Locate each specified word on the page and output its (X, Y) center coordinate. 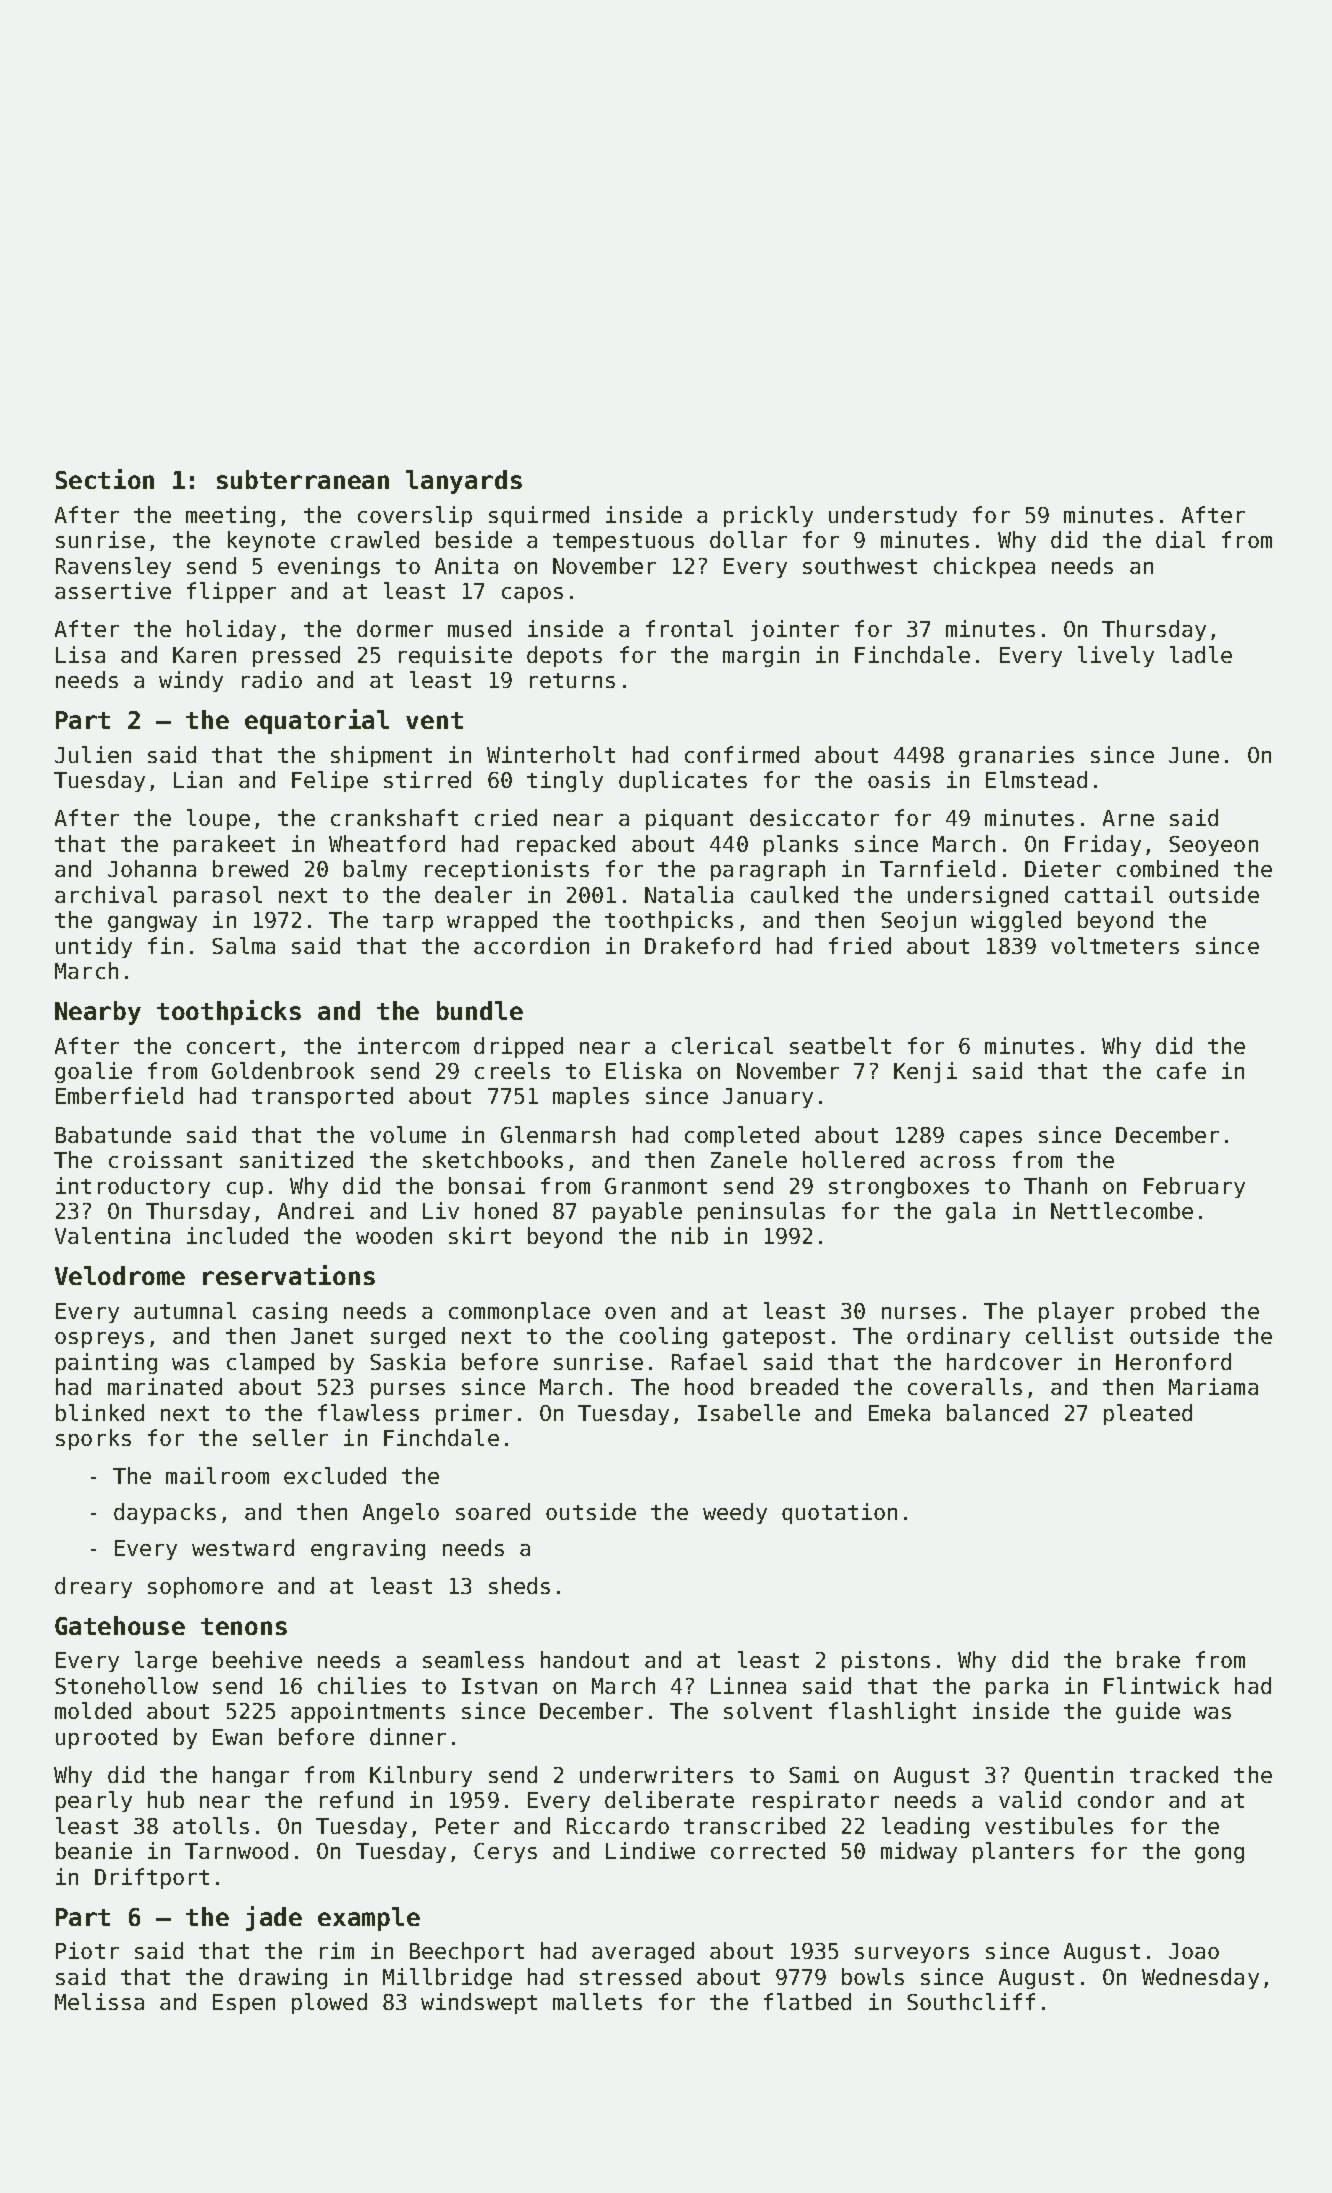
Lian (198, 779)
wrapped (492, 921)
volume (408, 1134)
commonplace (519, 1312)
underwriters (656, 1774)
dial (1180, 539)
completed (742, 1136)
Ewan (237, 1737)
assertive (113, 590)
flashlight (892, 1712)
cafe (1181, 1070)
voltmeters (1115, 945)
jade (274, 1918)
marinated (165, 1386)
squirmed (539, 516)
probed (1168, 1312)
